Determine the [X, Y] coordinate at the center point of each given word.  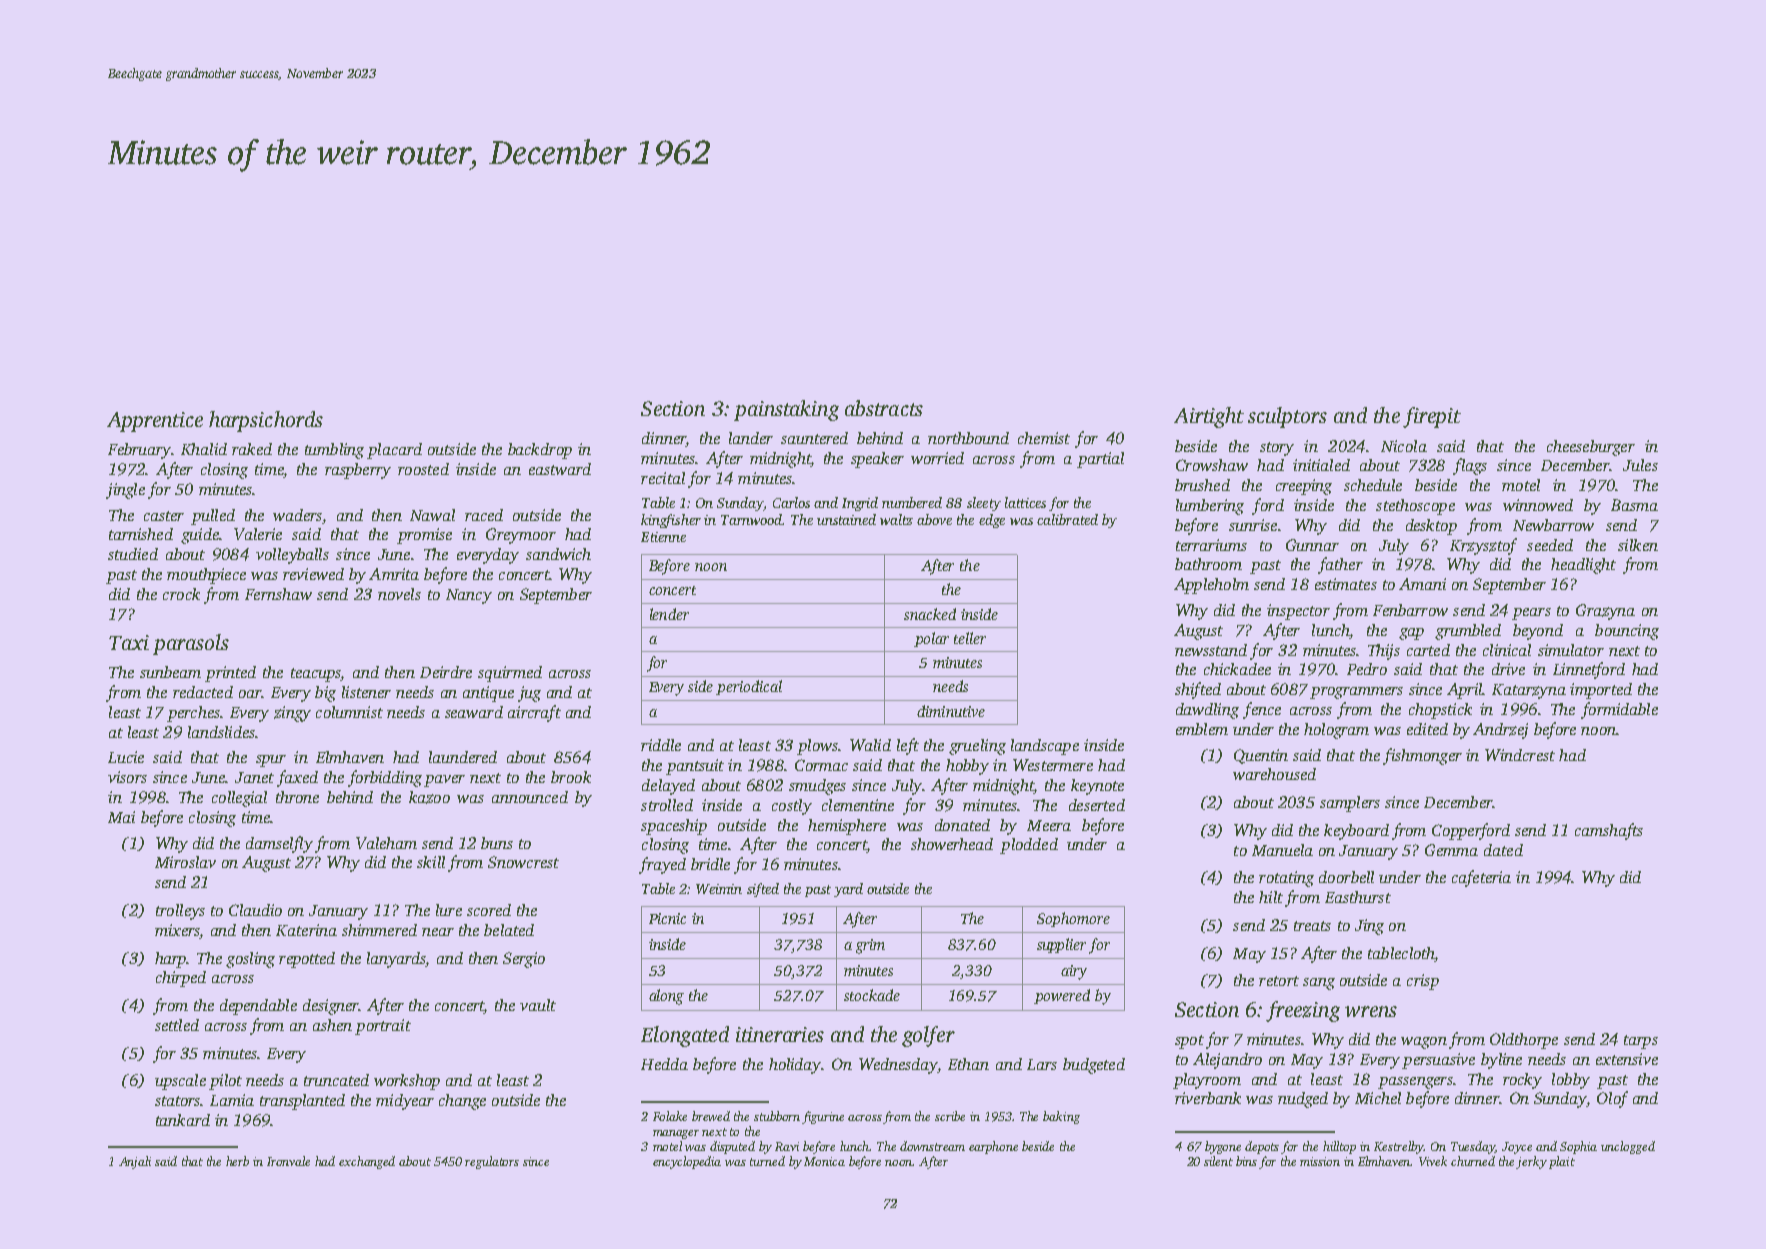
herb [237, 1161]
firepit [1432, 417]
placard [394, 451]
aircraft [534, 713]
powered [1062, 996]
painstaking [786, 410]
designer [331, 1007]
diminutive [951, 711]
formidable [1619, 710]
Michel [1378, 1098]
